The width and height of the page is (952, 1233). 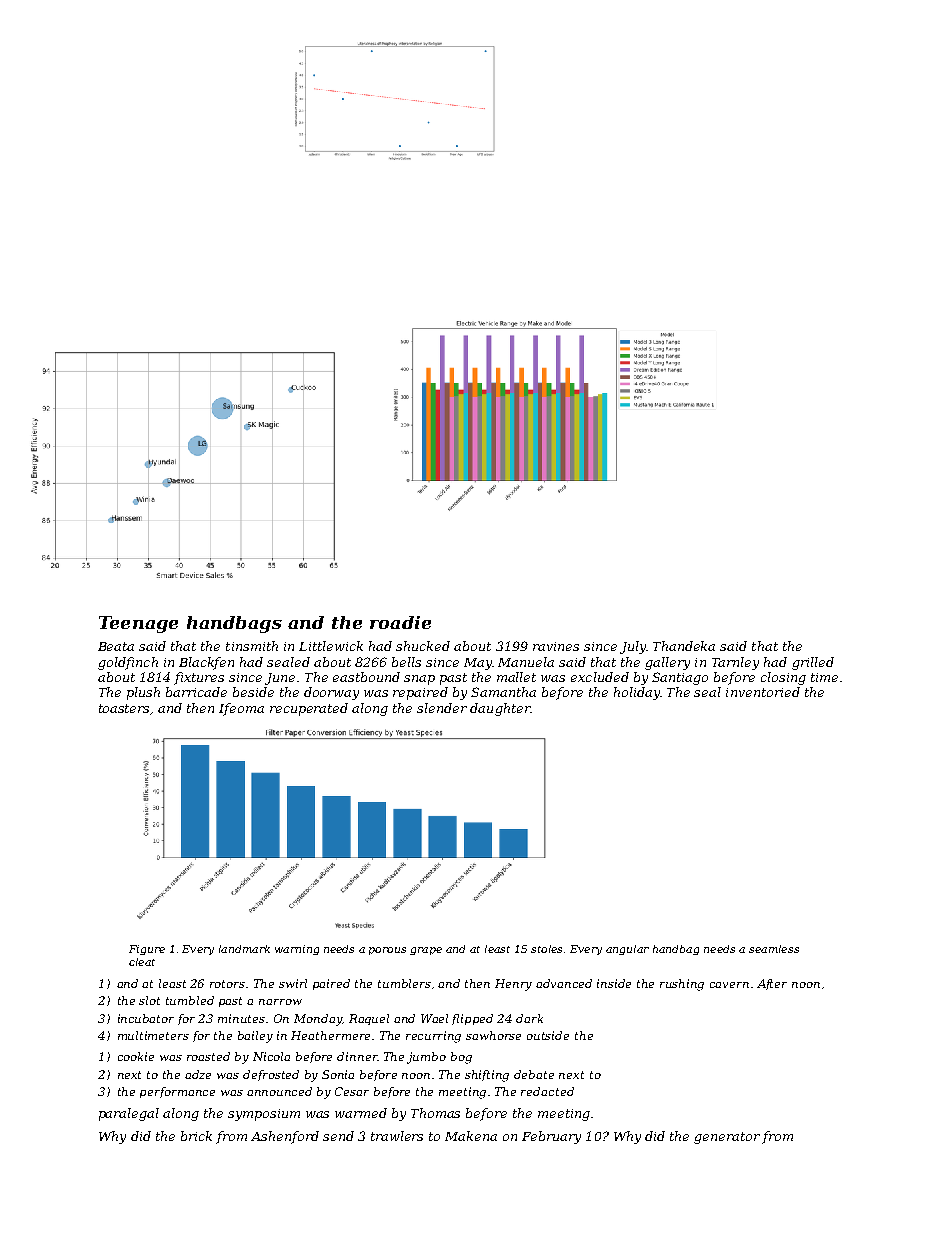 I want to click on toasters, so click(x=124, y=708).
